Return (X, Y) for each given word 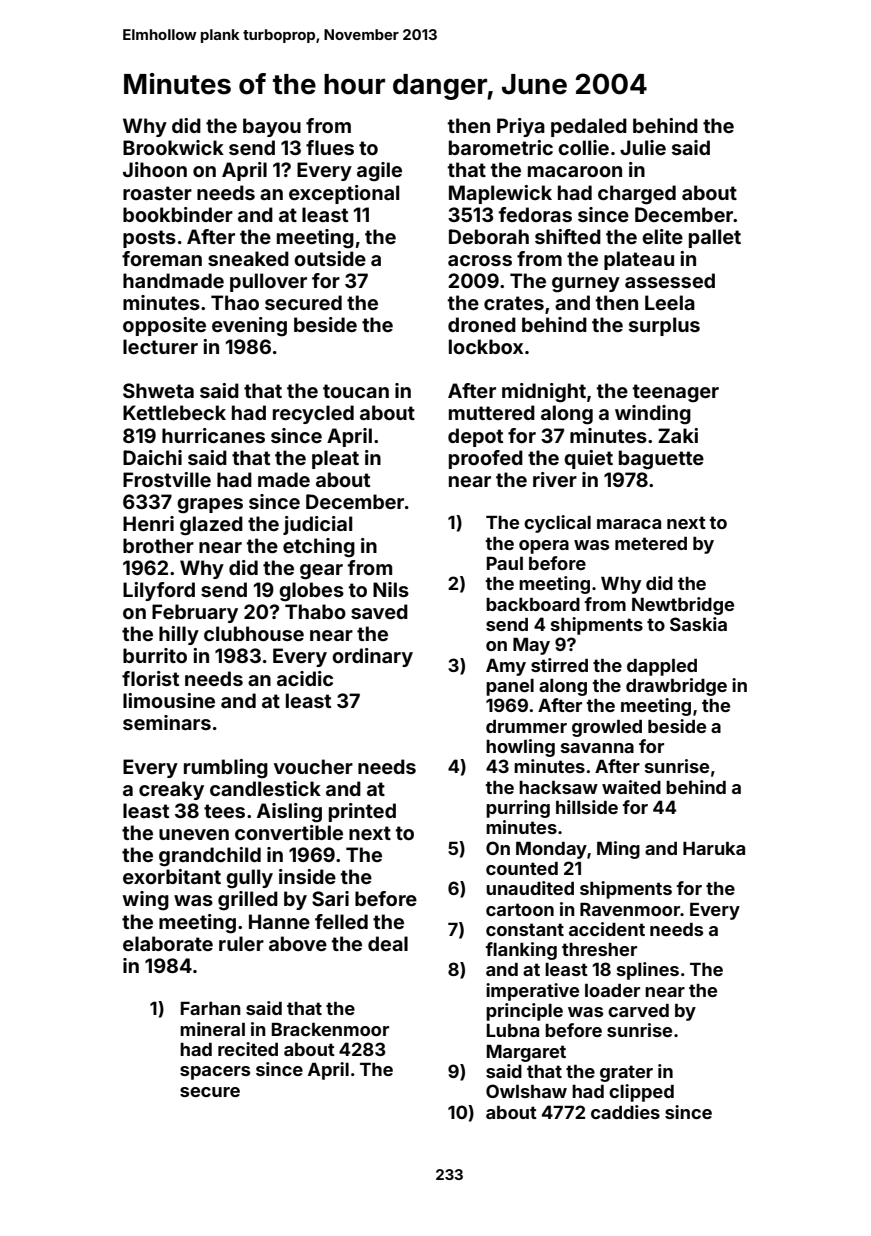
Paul (505, 563)
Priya (521, 127)
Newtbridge (683, 606)
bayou (272, 127)
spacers (215, 1073)
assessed (670, 280)
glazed (211, 526)
